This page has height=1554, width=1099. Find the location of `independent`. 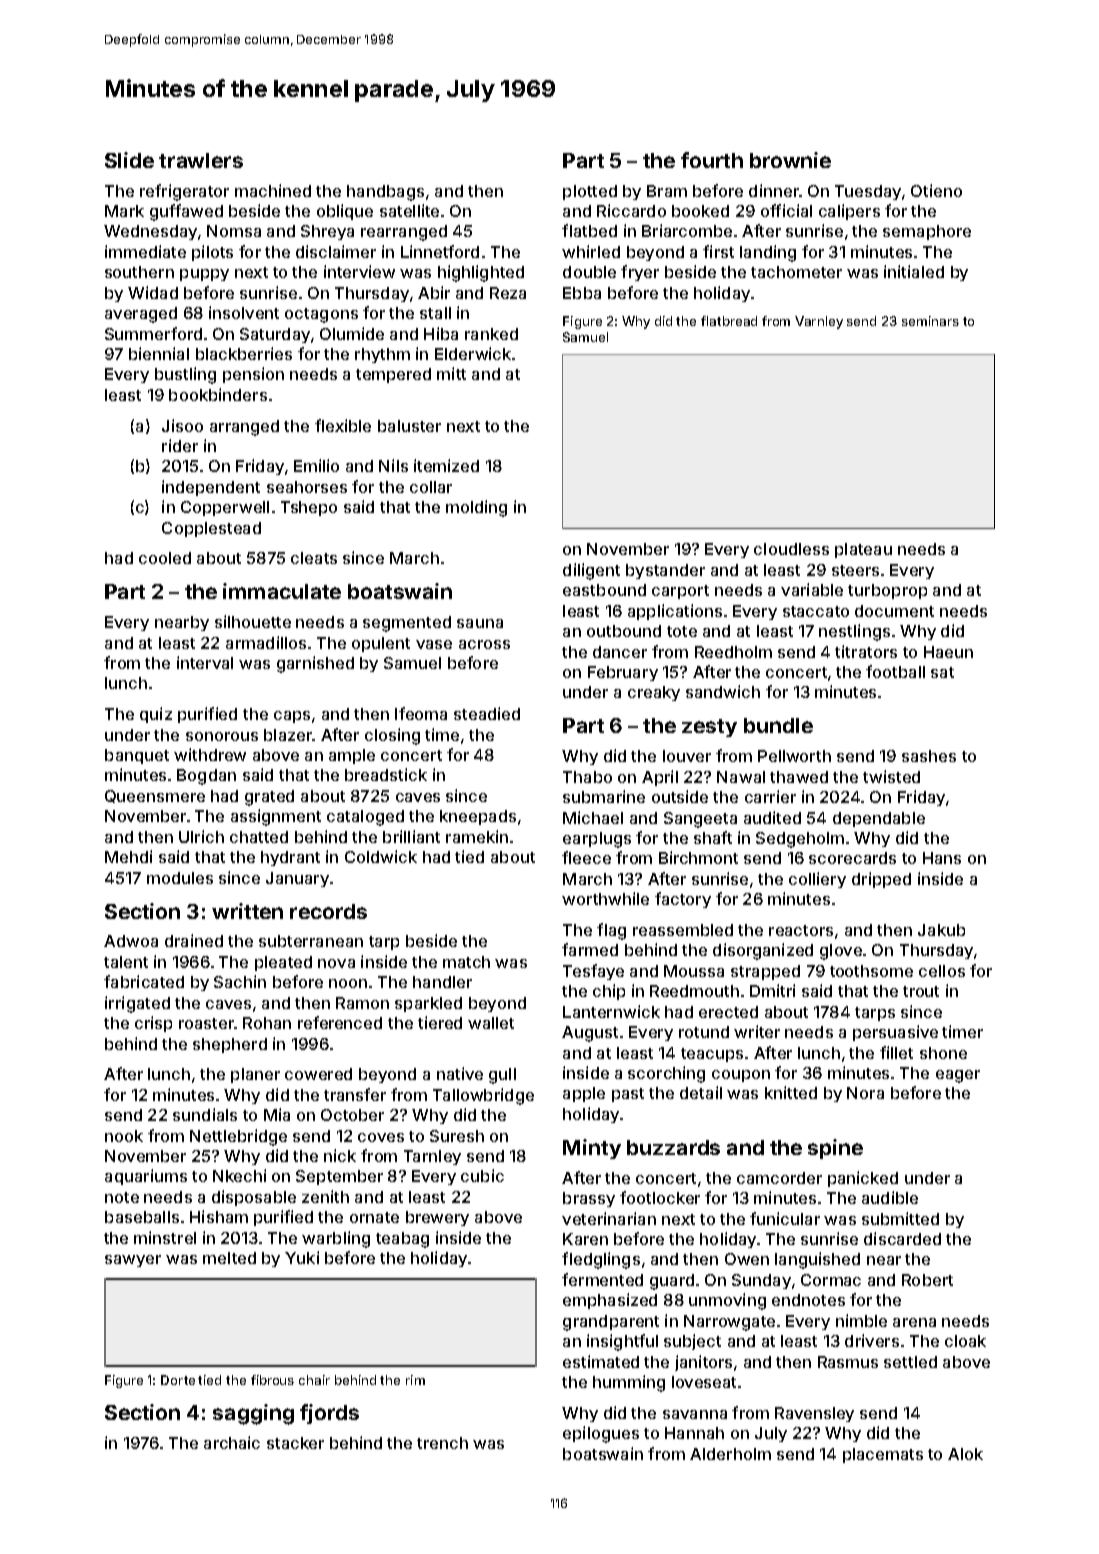

independent is located at coordinates (211, 488).
